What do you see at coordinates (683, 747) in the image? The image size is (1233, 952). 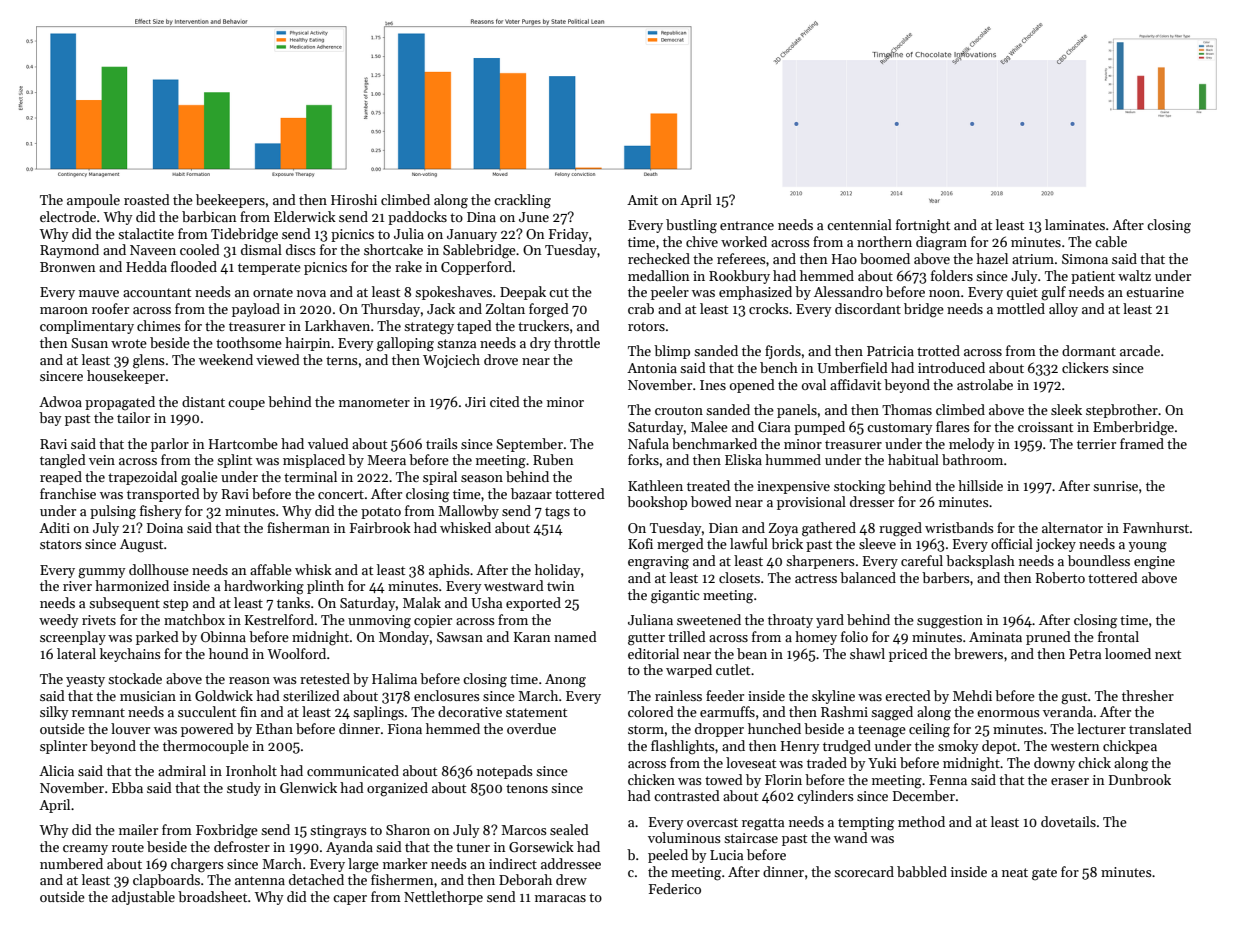 I see `flashlights` at bounding box center [683, 747].
